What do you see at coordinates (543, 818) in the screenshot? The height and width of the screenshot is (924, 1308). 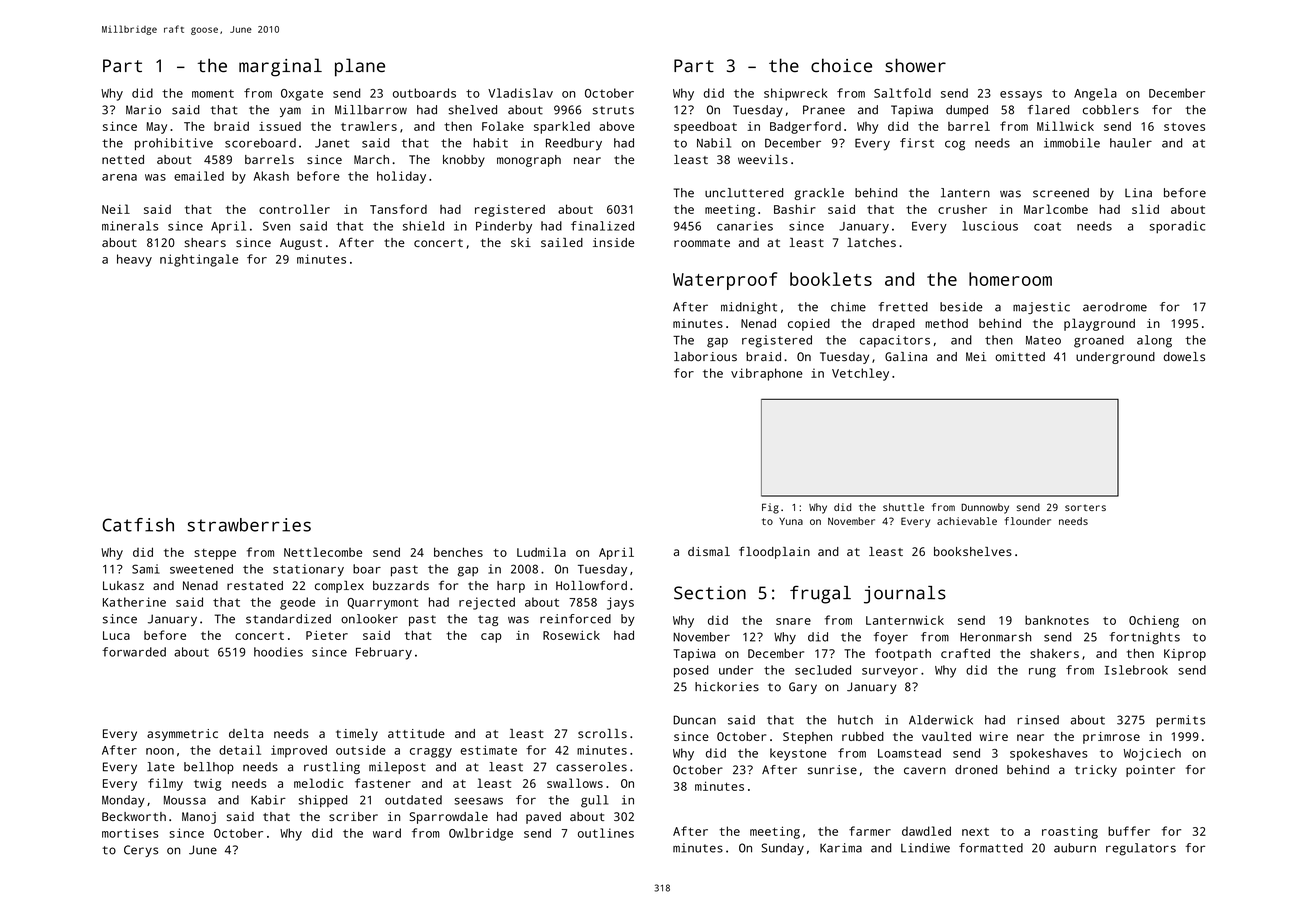 I see `paved` at bounding box center [543, 818].
